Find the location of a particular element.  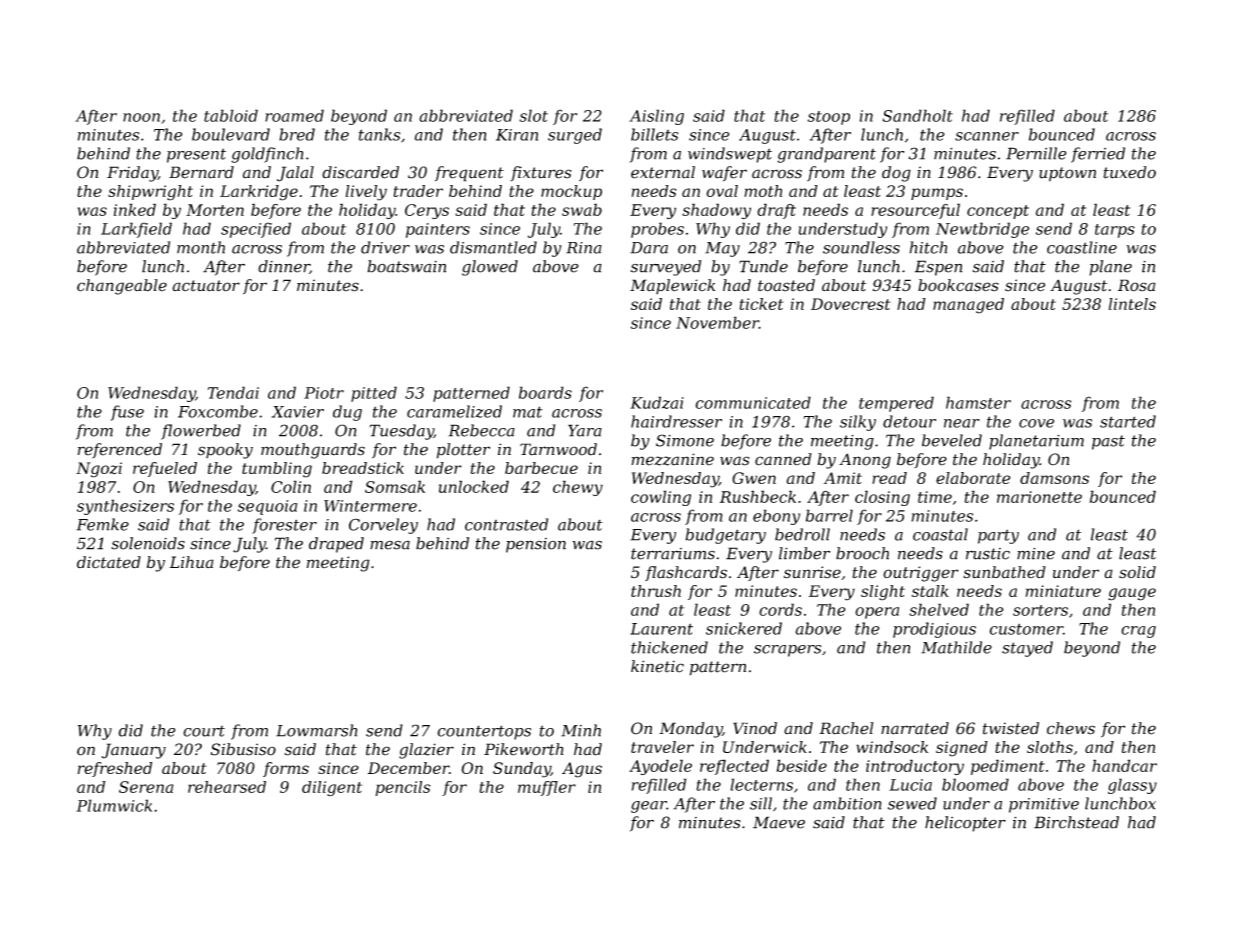

noon is located at coordinates (141, 117).
